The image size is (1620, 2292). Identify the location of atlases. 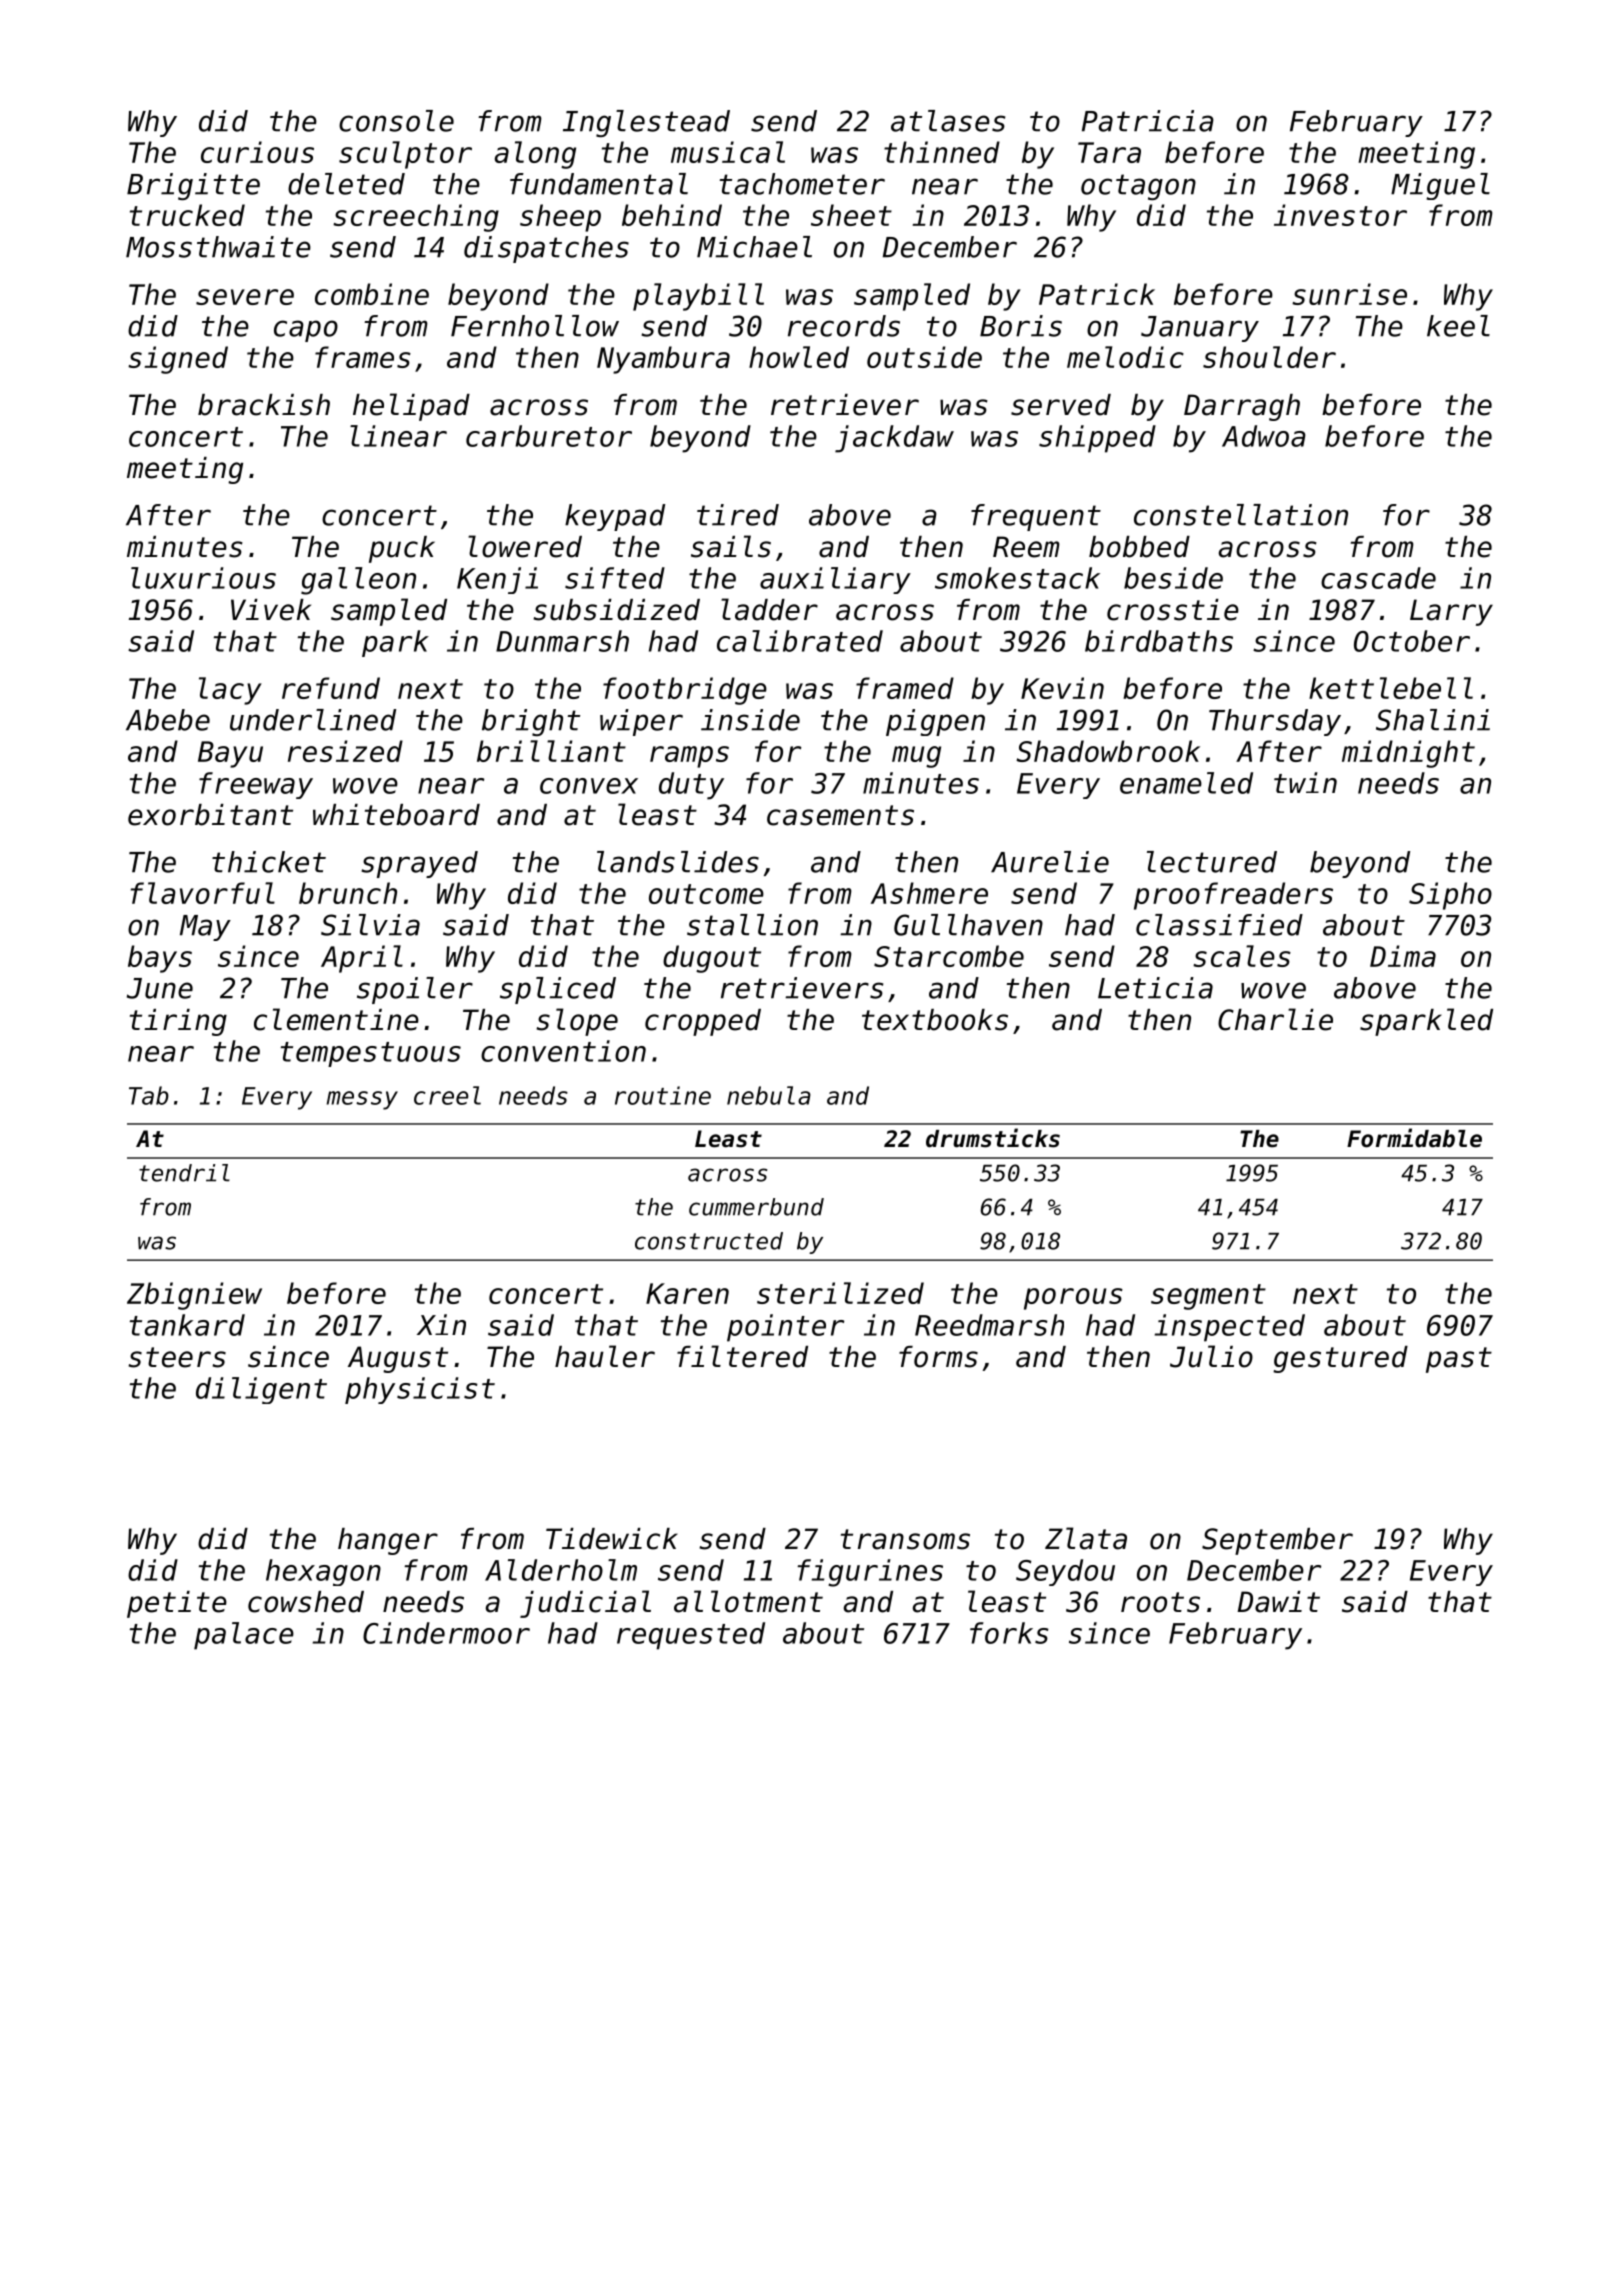
(948, 121).
